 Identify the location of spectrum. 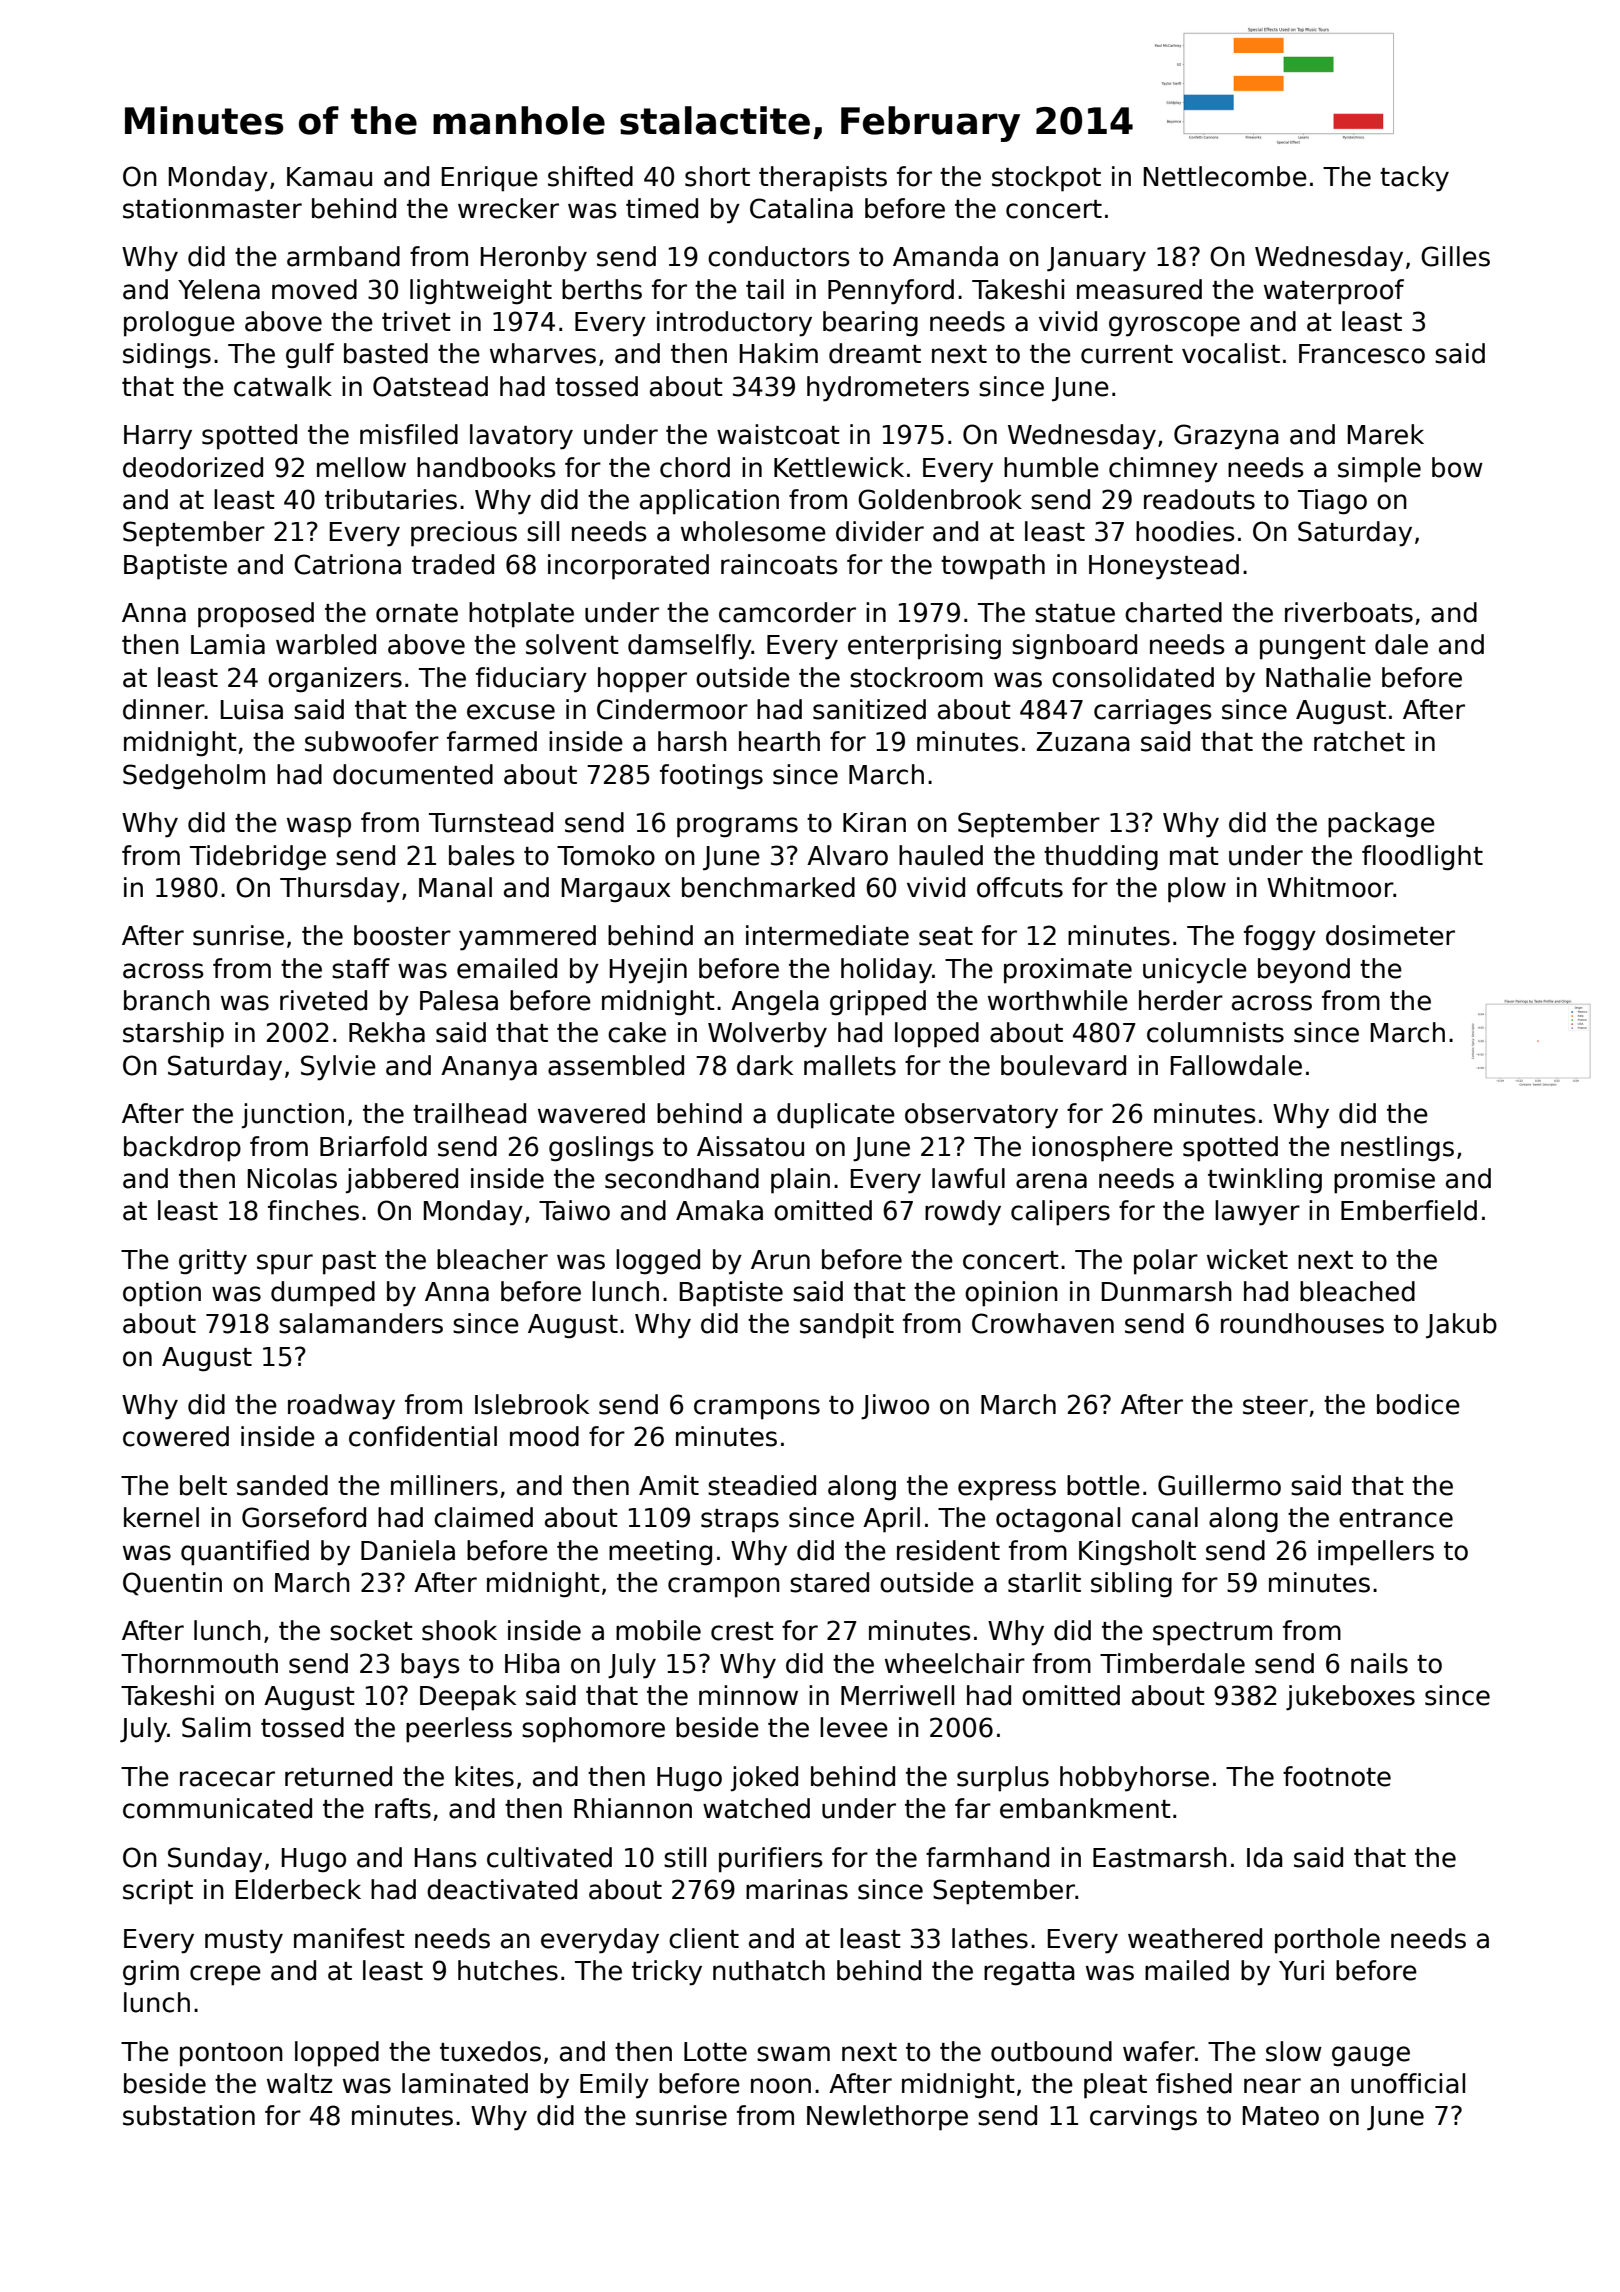
(1212, 1634).
